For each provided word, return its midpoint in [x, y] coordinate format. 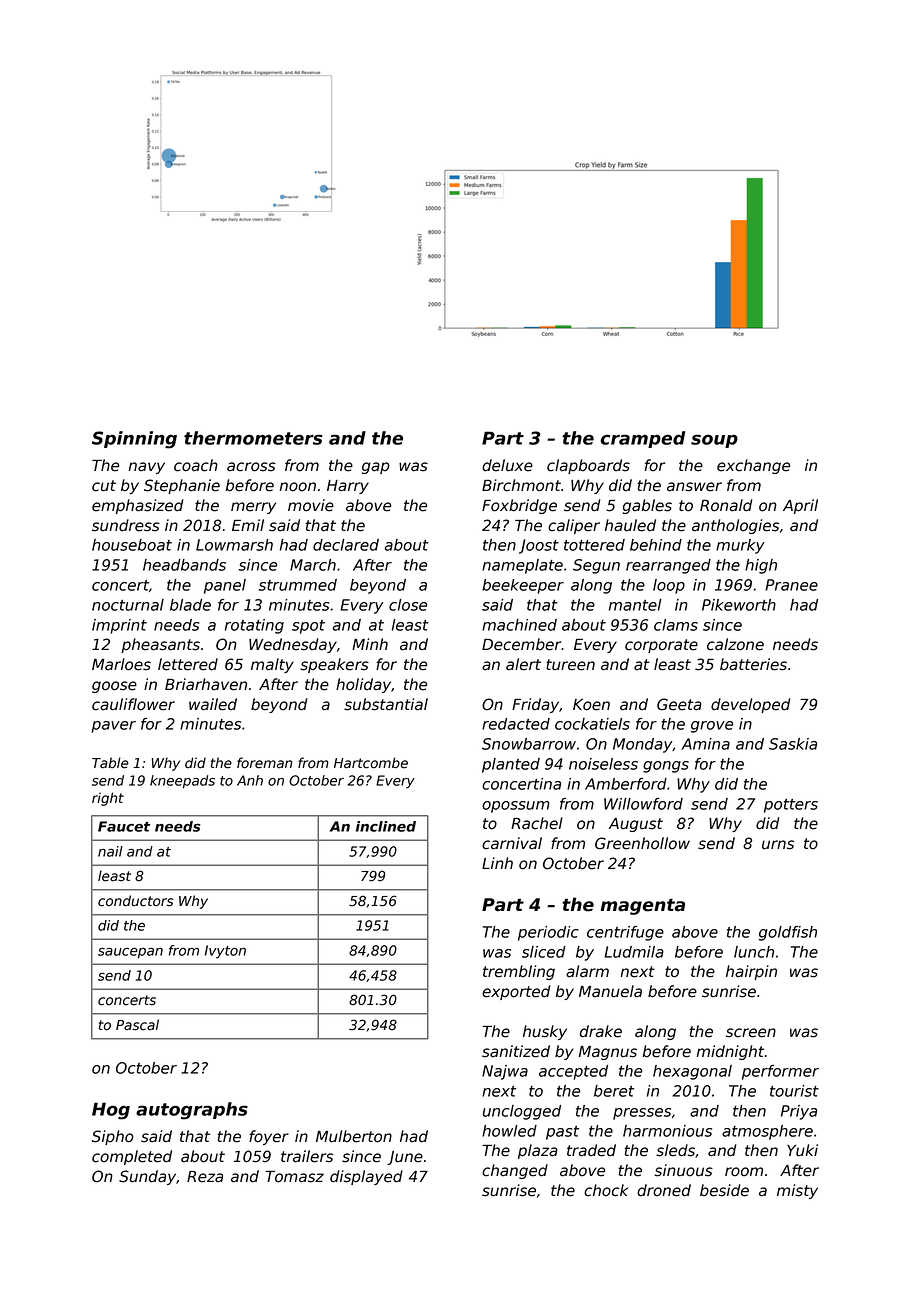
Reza [205, 1177]
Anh [250, 780]
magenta [643, 907]
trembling [519, 972]
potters [791, 806]
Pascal [137, 1025]
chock [606, 1190]
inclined [386, 826]
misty [797, 1191]
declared [346, 545]
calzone [735, 644]
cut [104, 486]
